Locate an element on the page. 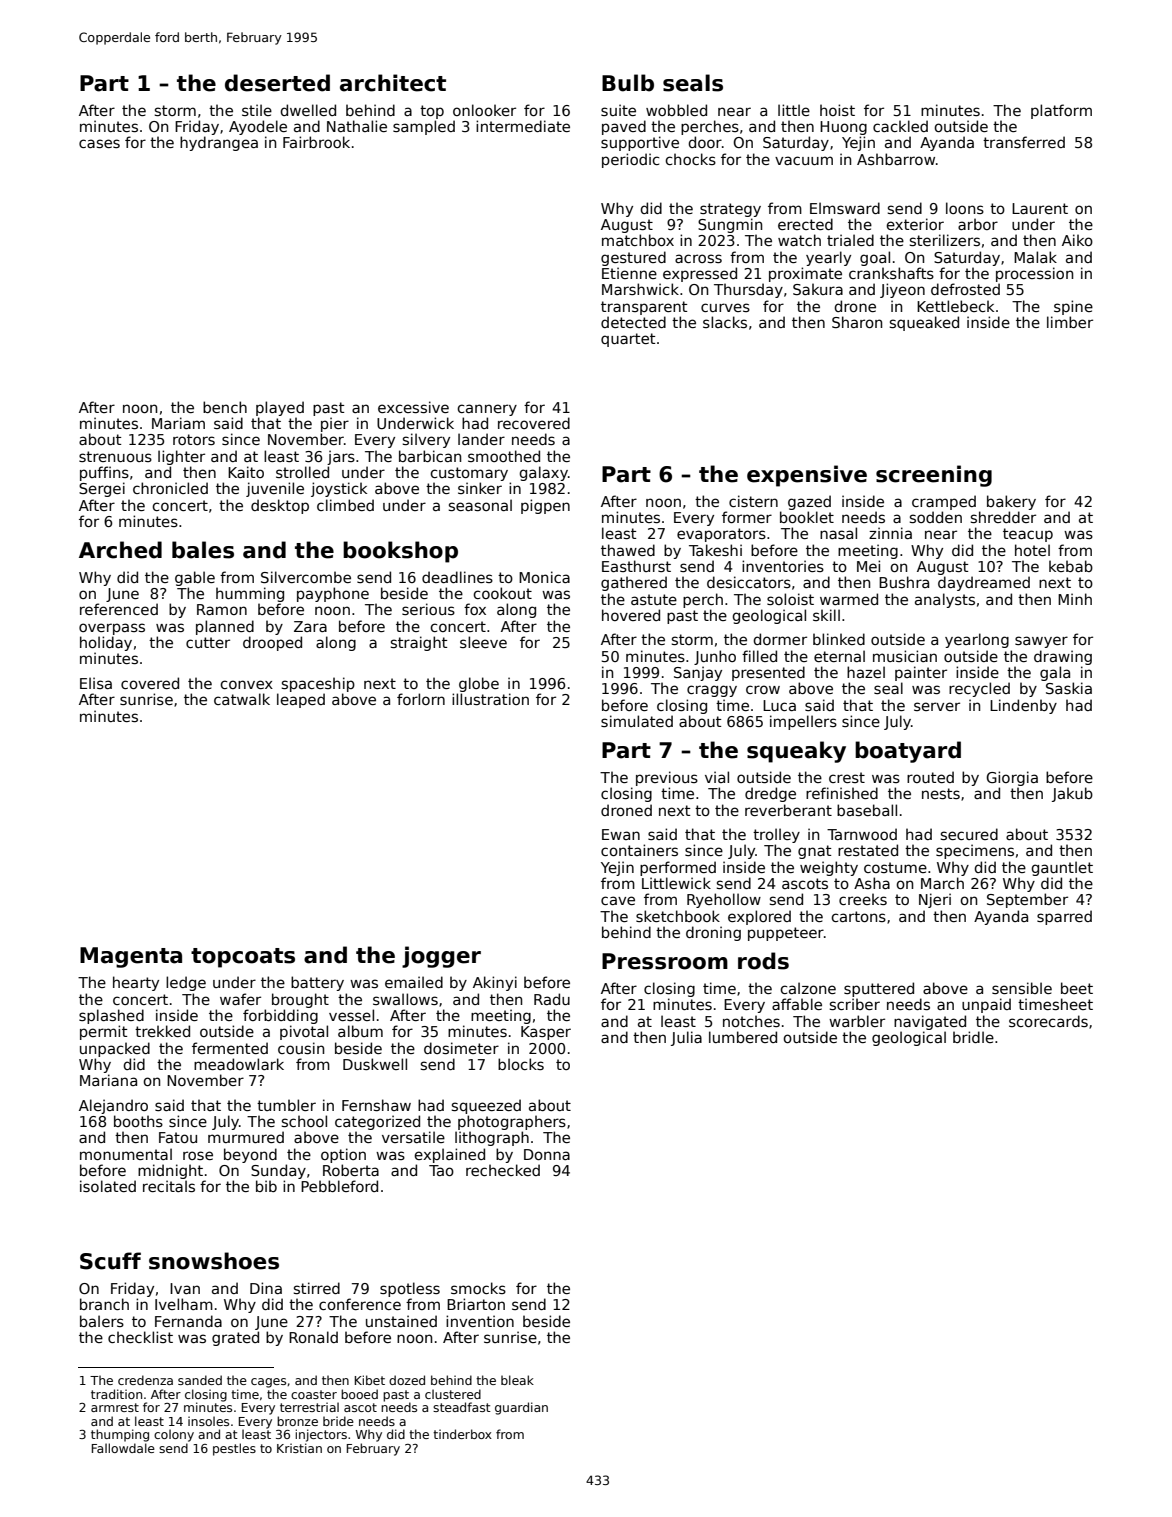 The image size is (1172, 1517). sodden is located at coordinates (936, 517).
